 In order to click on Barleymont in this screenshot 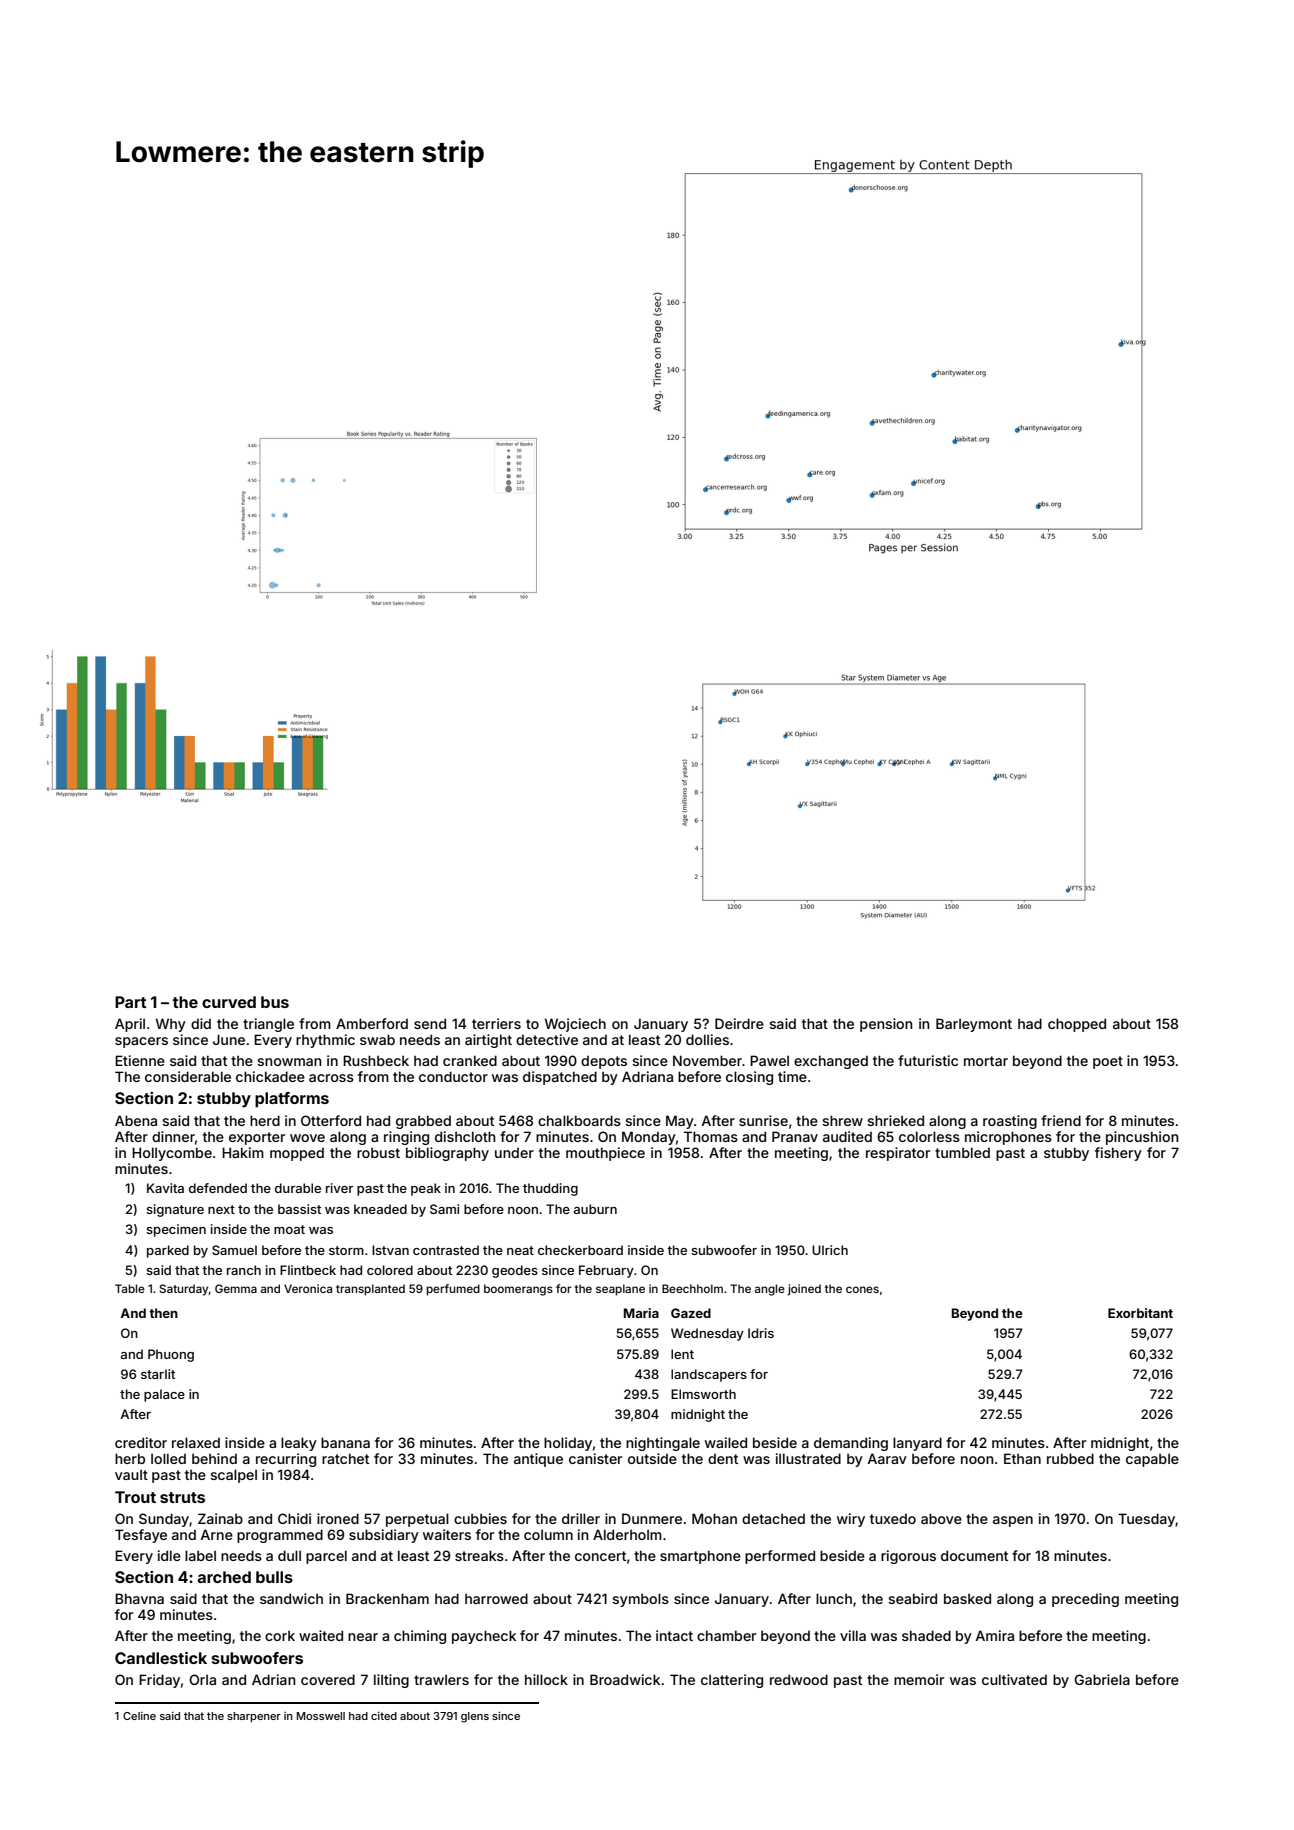, I will do `click(974, 1025)`.
